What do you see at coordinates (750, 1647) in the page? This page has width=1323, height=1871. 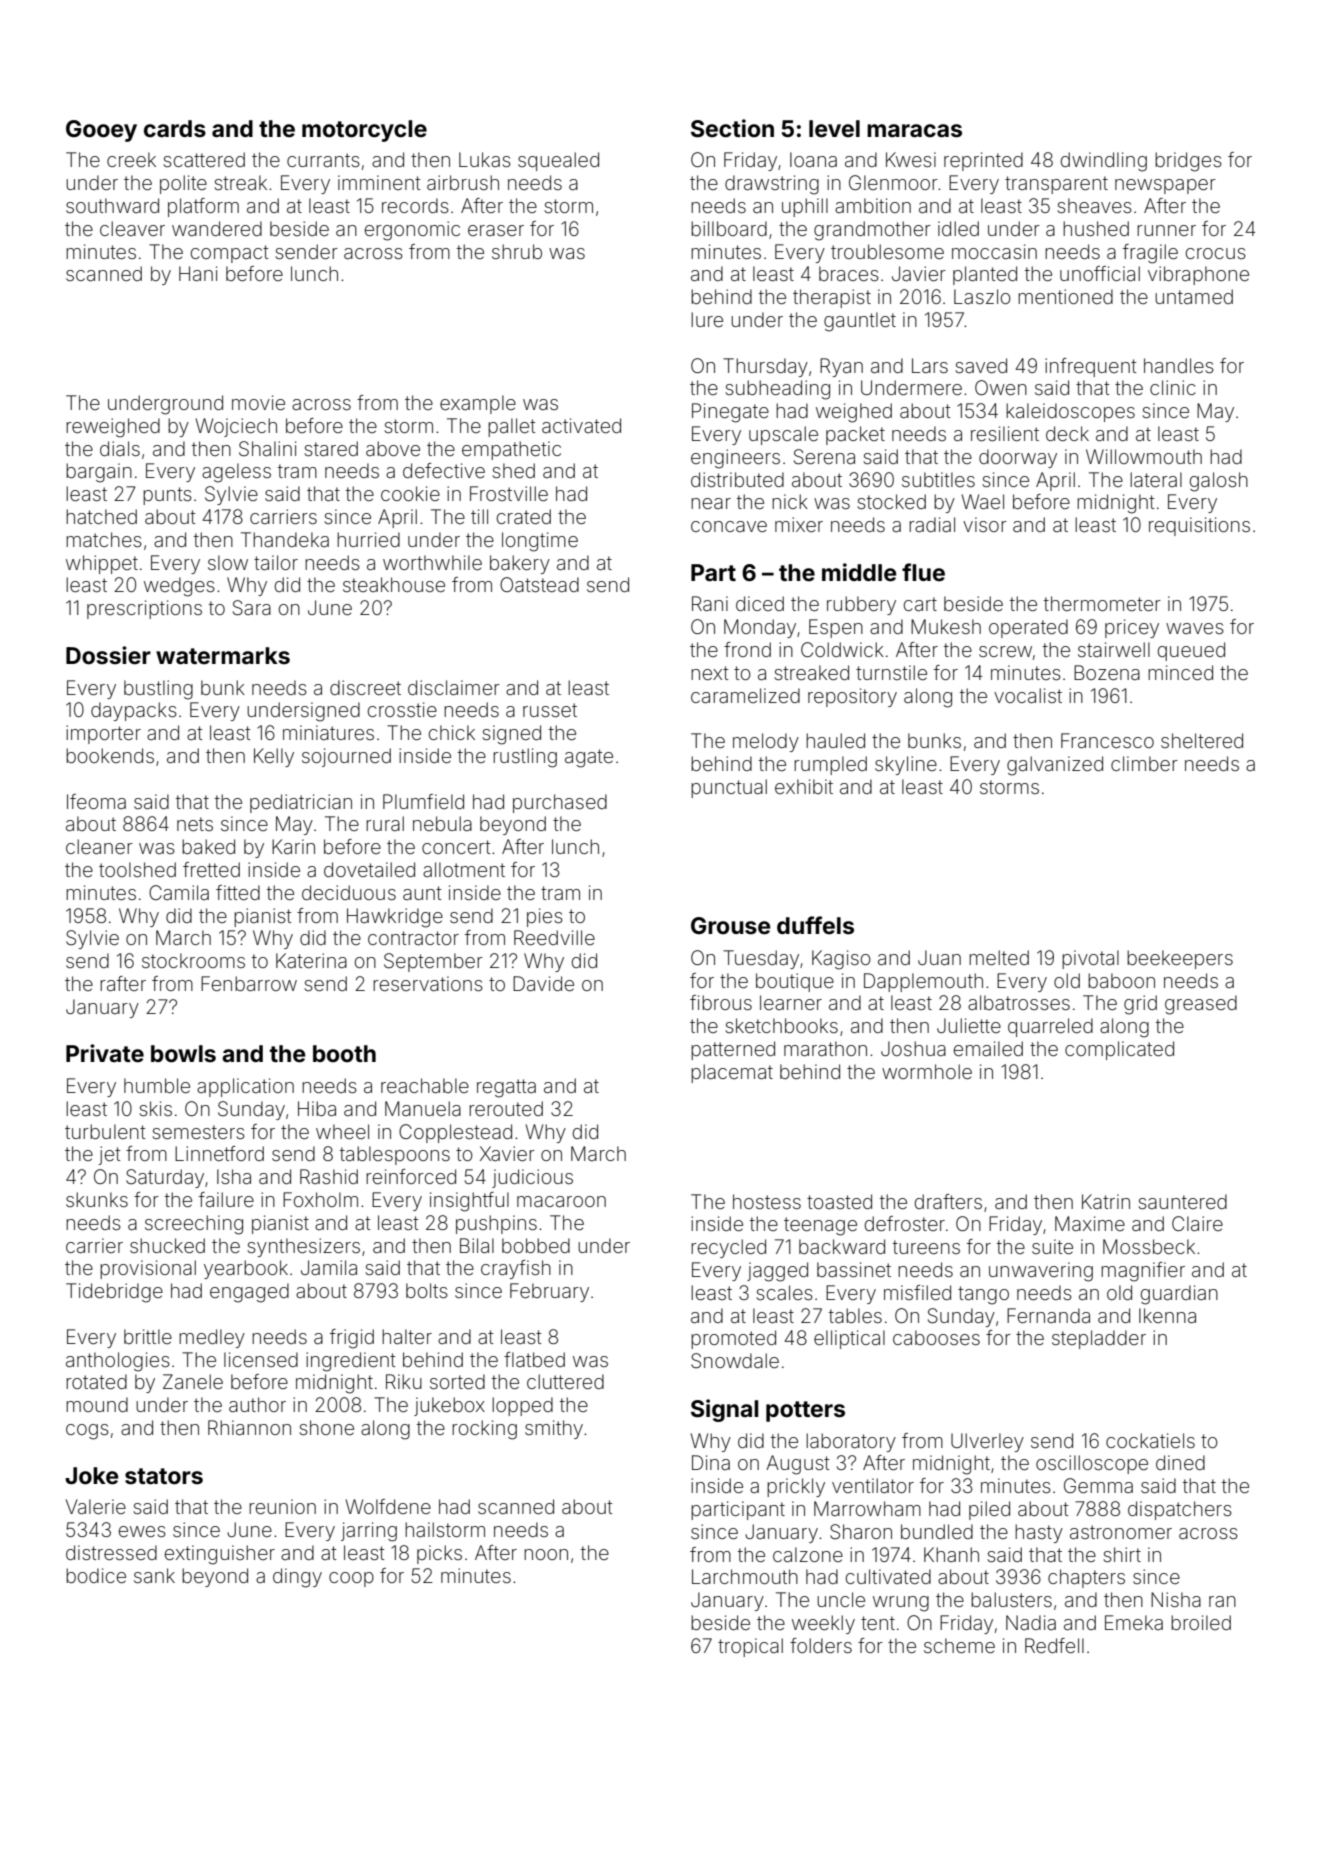 I see `tropical` at bounding box center [750, 1647].
